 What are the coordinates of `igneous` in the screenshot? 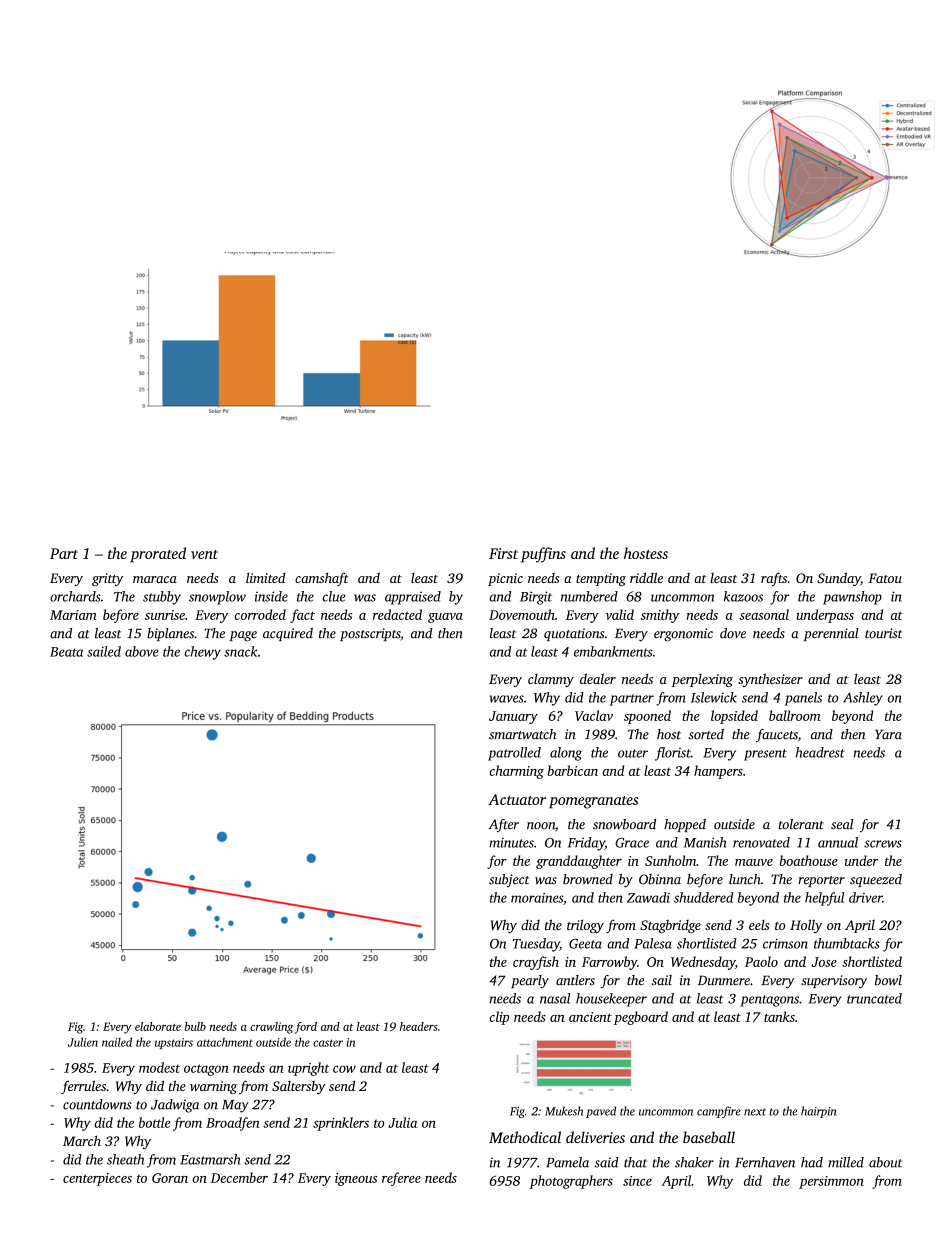 It's located at (356, 1179).
